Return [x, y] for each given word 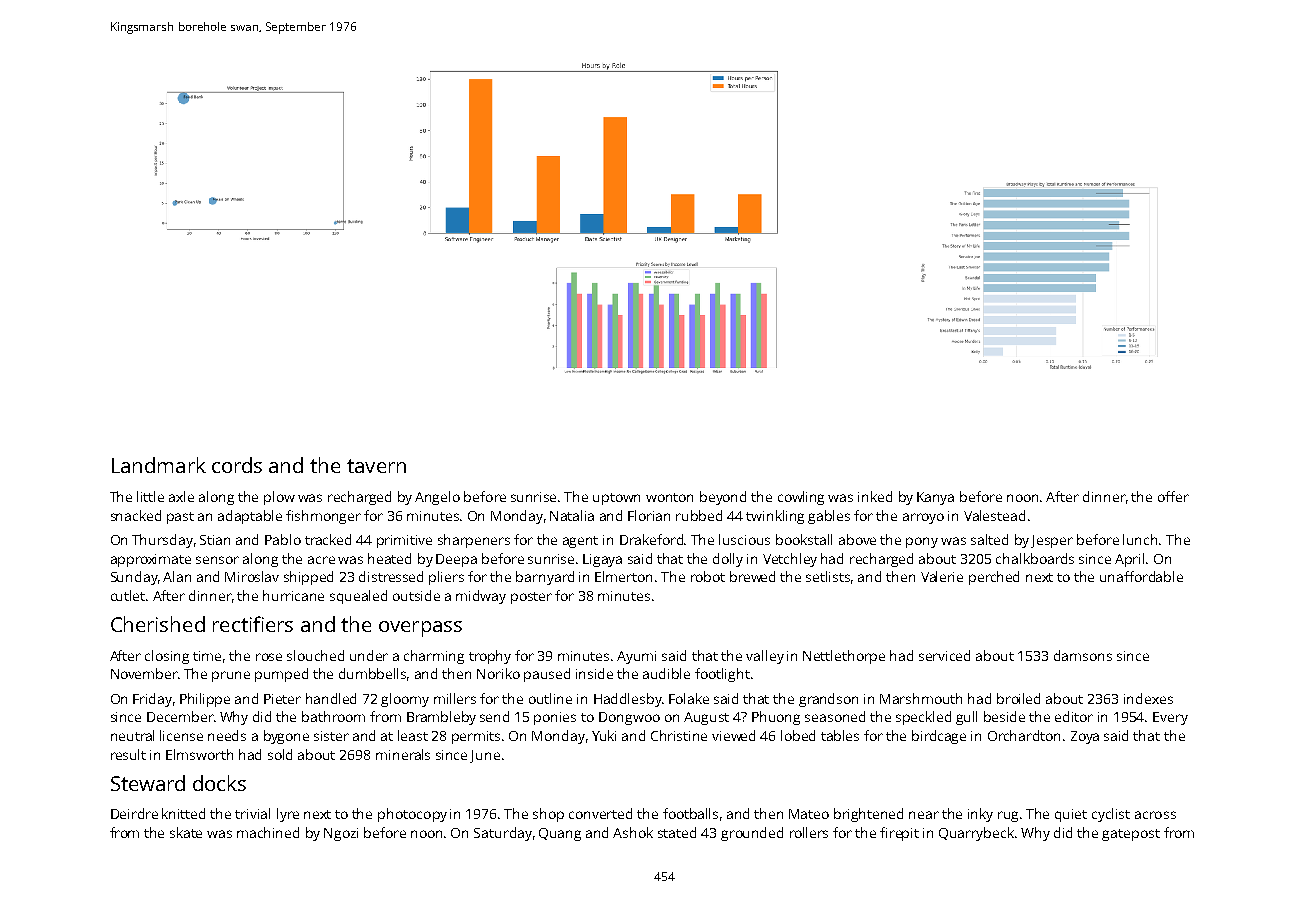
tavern [376, 466]
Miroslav [252, 576]
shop [548, 815]
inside [594, 673]
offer [1173, 496]
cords [237, 465]
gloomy [405, 700]
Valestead [994, 515]
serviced [944, 655]
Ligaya [602, 560]
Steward [148, 783]
